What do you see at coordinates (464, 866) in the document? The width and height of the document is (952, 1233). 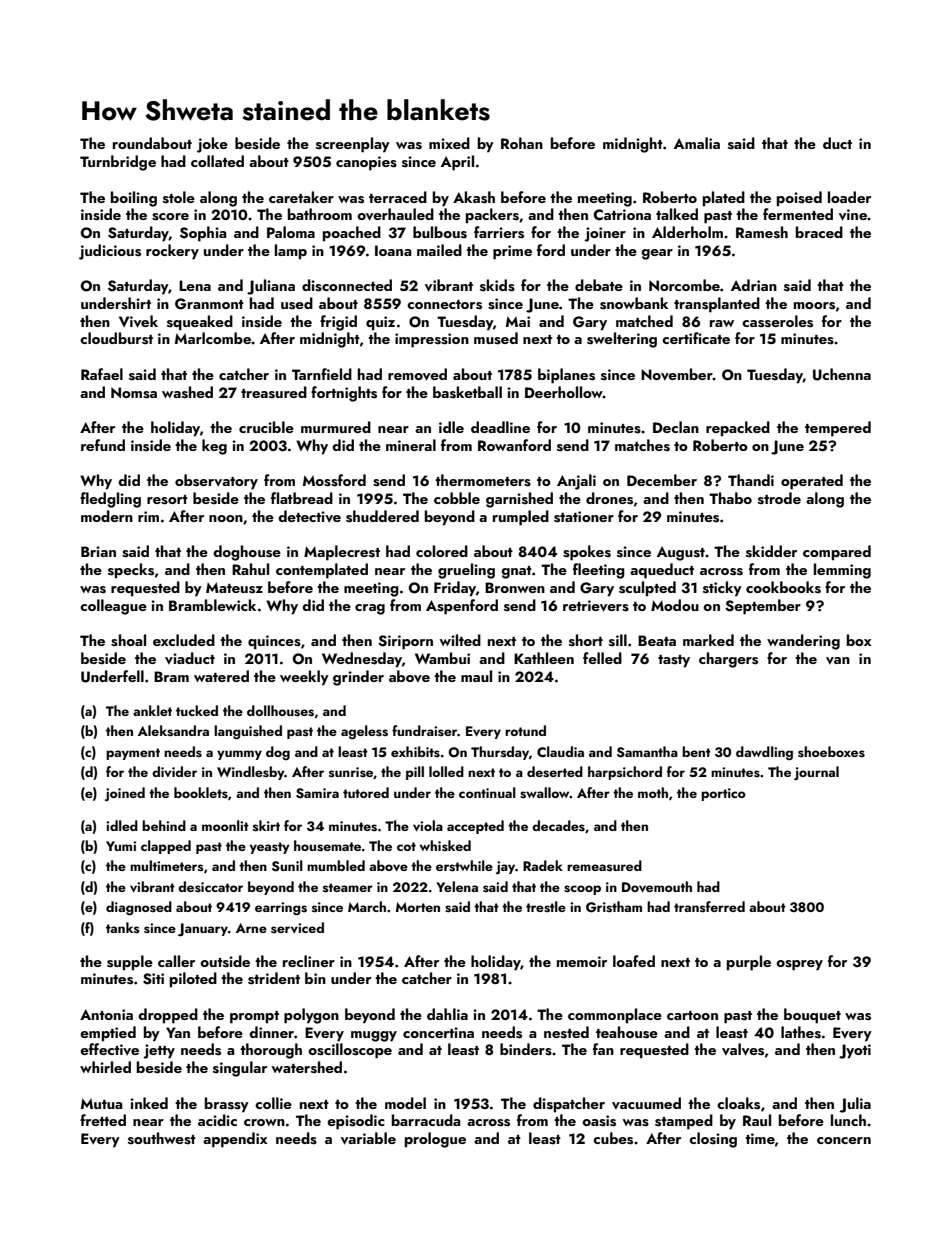 I see `erstwhile` at bounding box center [464, 866].
